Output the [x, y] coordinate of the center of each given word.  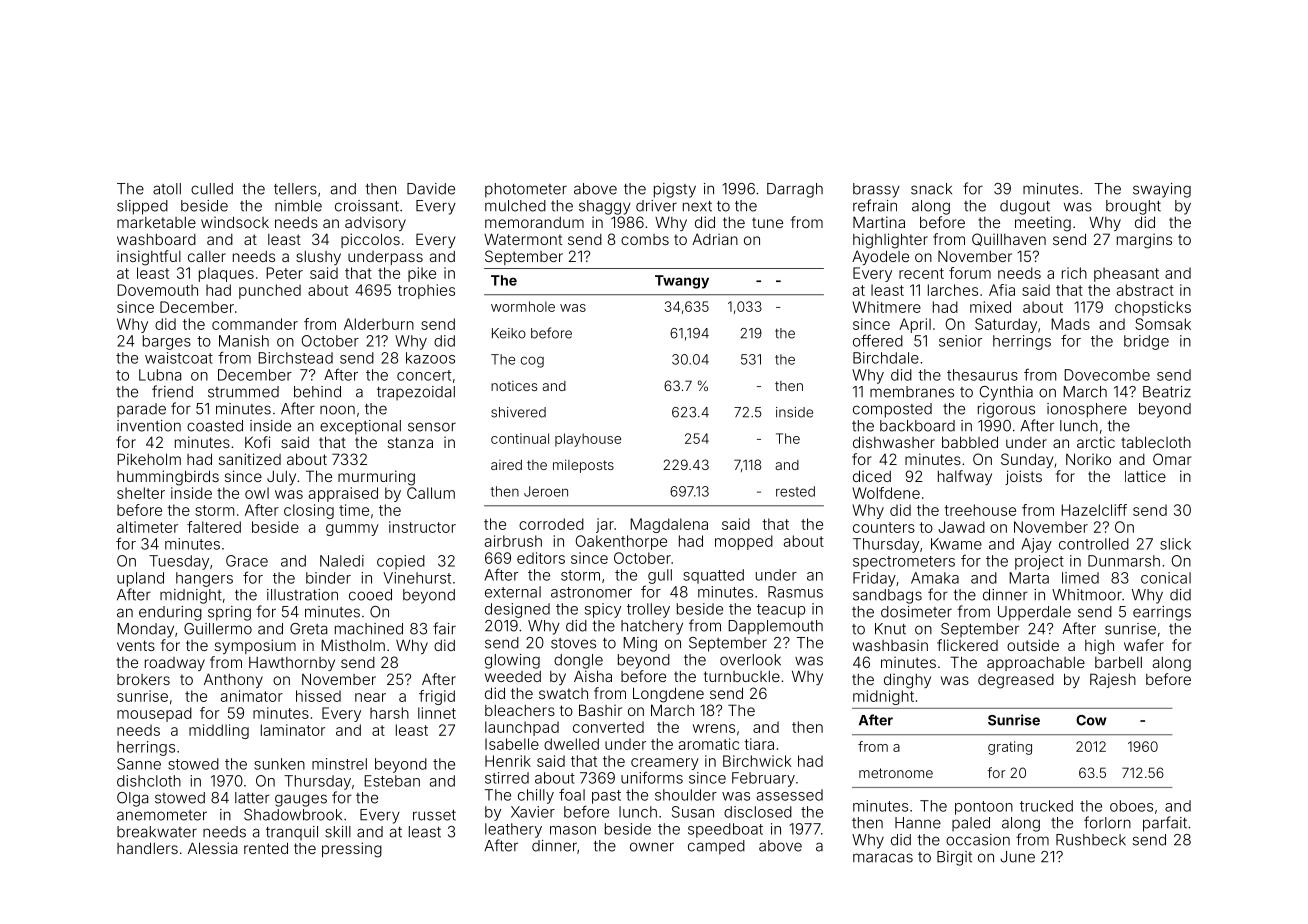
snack [931, 189]
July [281, 477]
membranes [912, 392]
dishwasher [894, 442]
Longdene [668, 695]
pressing [352, 850]
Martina [879, 222]
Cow [1091, 720]
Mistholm [353, 645]
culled [212, 189]
